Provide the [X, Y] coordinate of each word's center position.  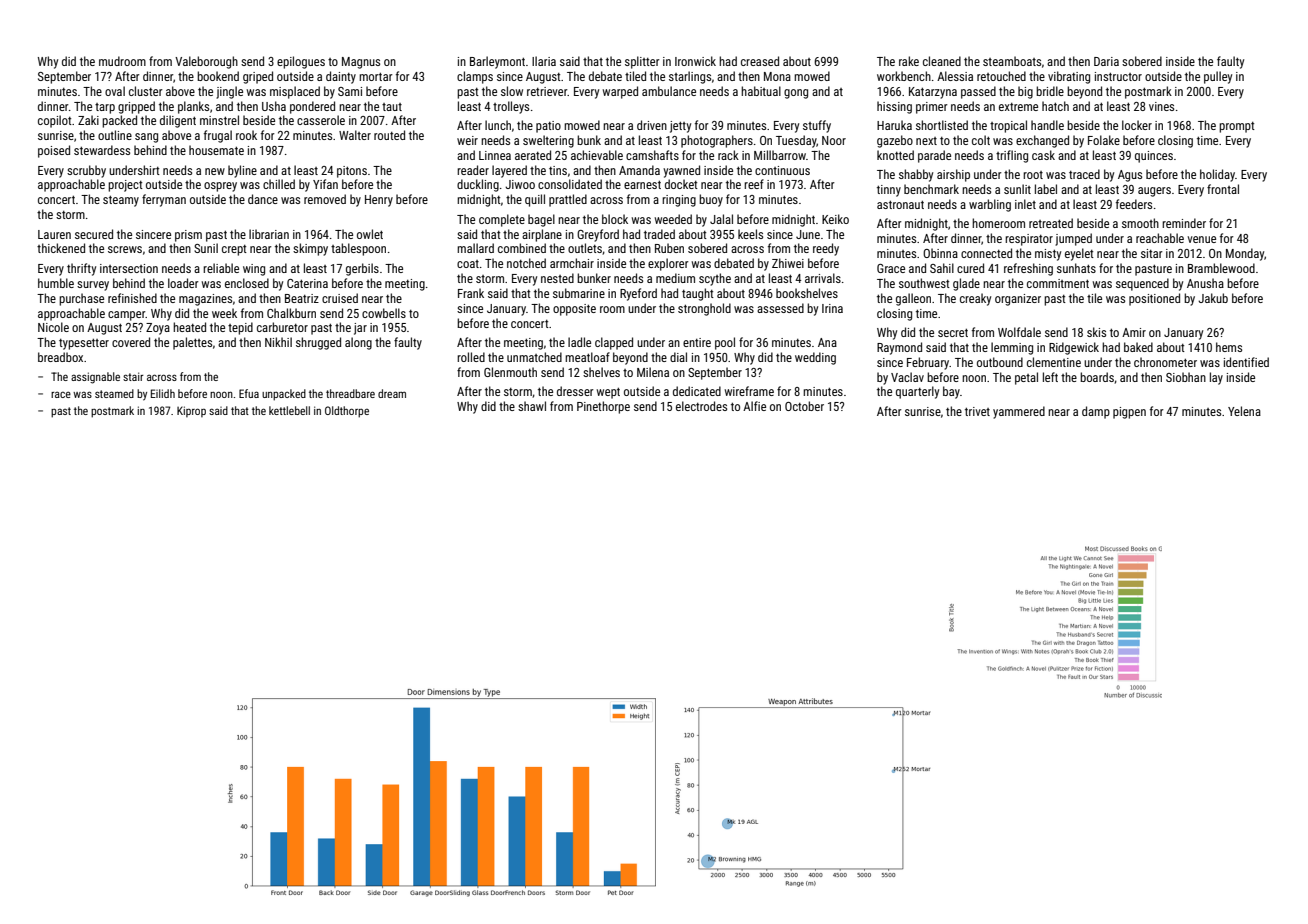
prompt [1237, 127]
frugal [218, 136]
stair [133, 376]
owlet [370, 234]
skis [1096, 332]
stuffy [817, 126]
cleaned [942, 61]
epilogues [301, 62]
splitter [642, 62]
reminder [1184, 223]
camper [126, 316]
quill [535, 200]
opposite [574, 310]
